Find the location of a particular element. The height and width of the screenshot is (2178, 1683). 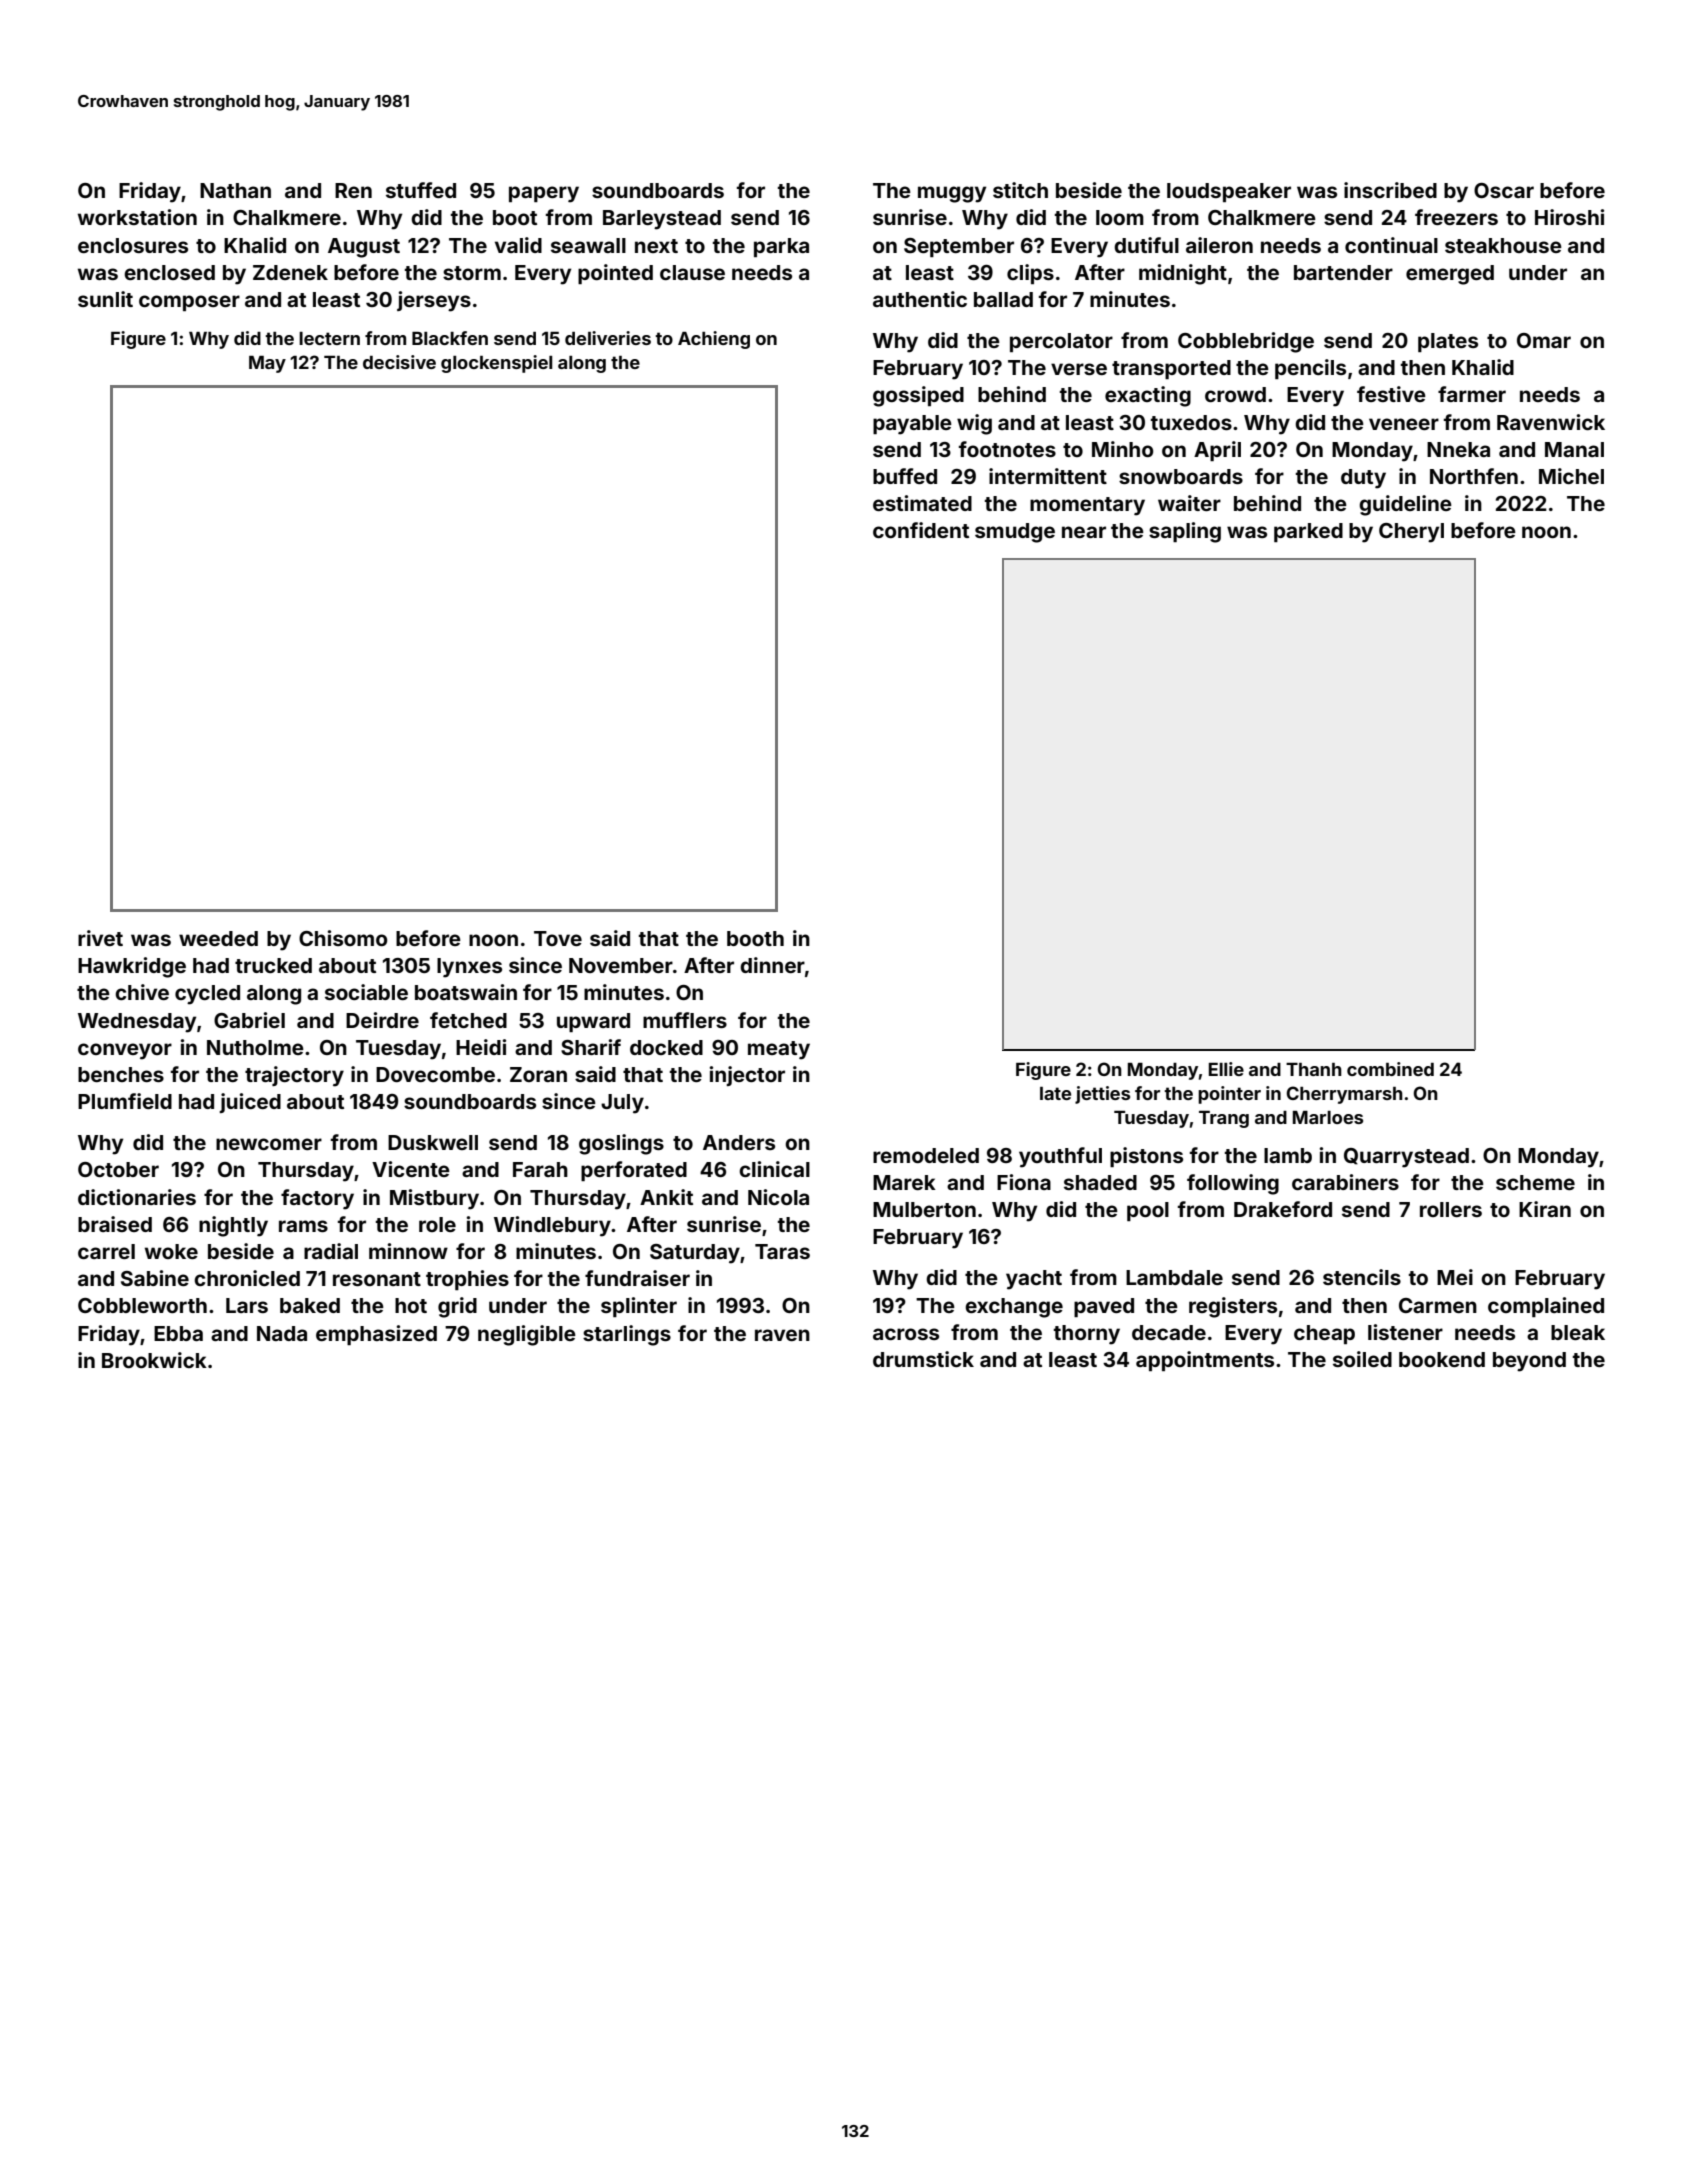

loudspeaker is located at coordinates (1229, 192).
